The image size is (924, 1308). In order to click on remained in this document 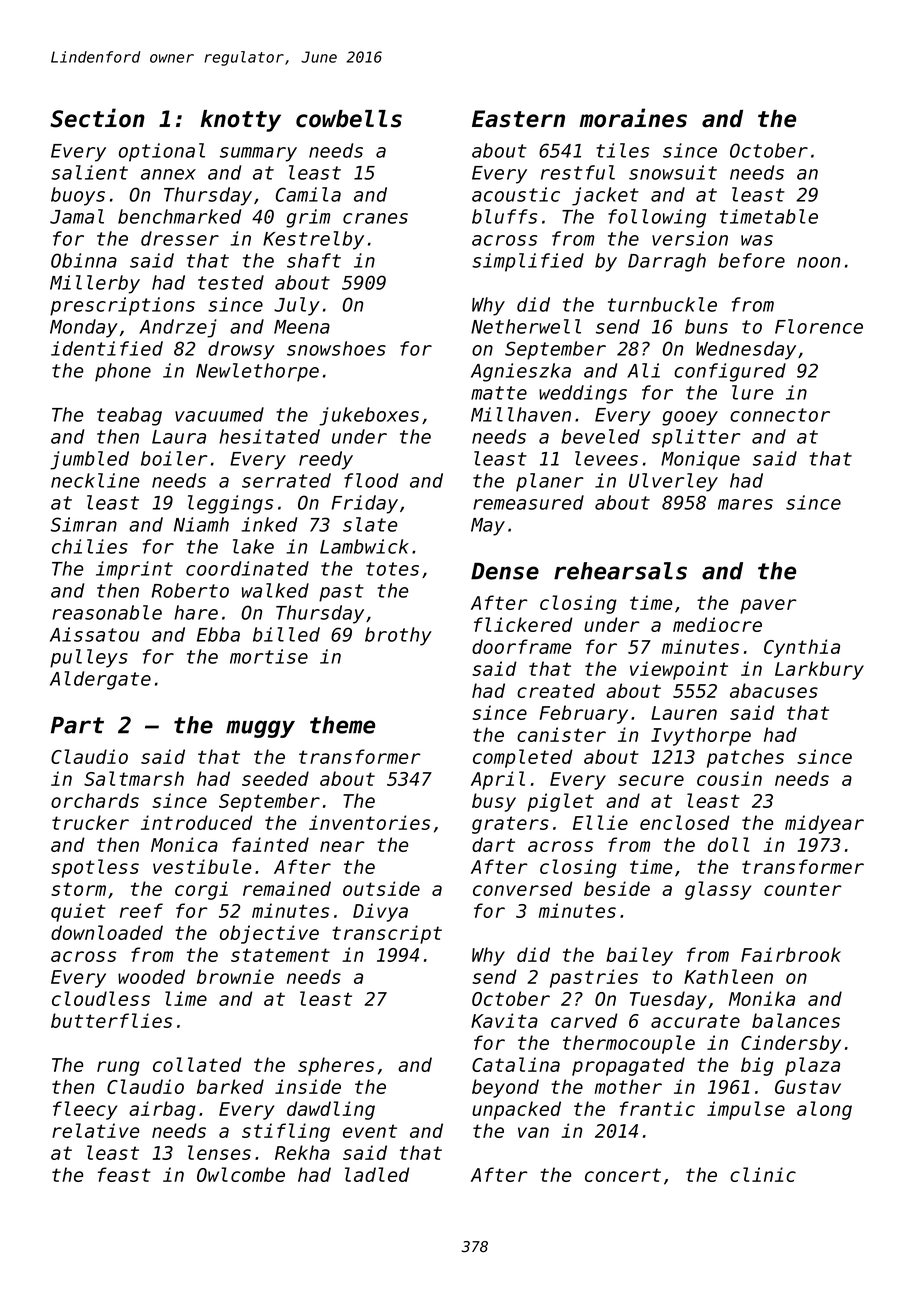, I will do `click(287, 888)`.
